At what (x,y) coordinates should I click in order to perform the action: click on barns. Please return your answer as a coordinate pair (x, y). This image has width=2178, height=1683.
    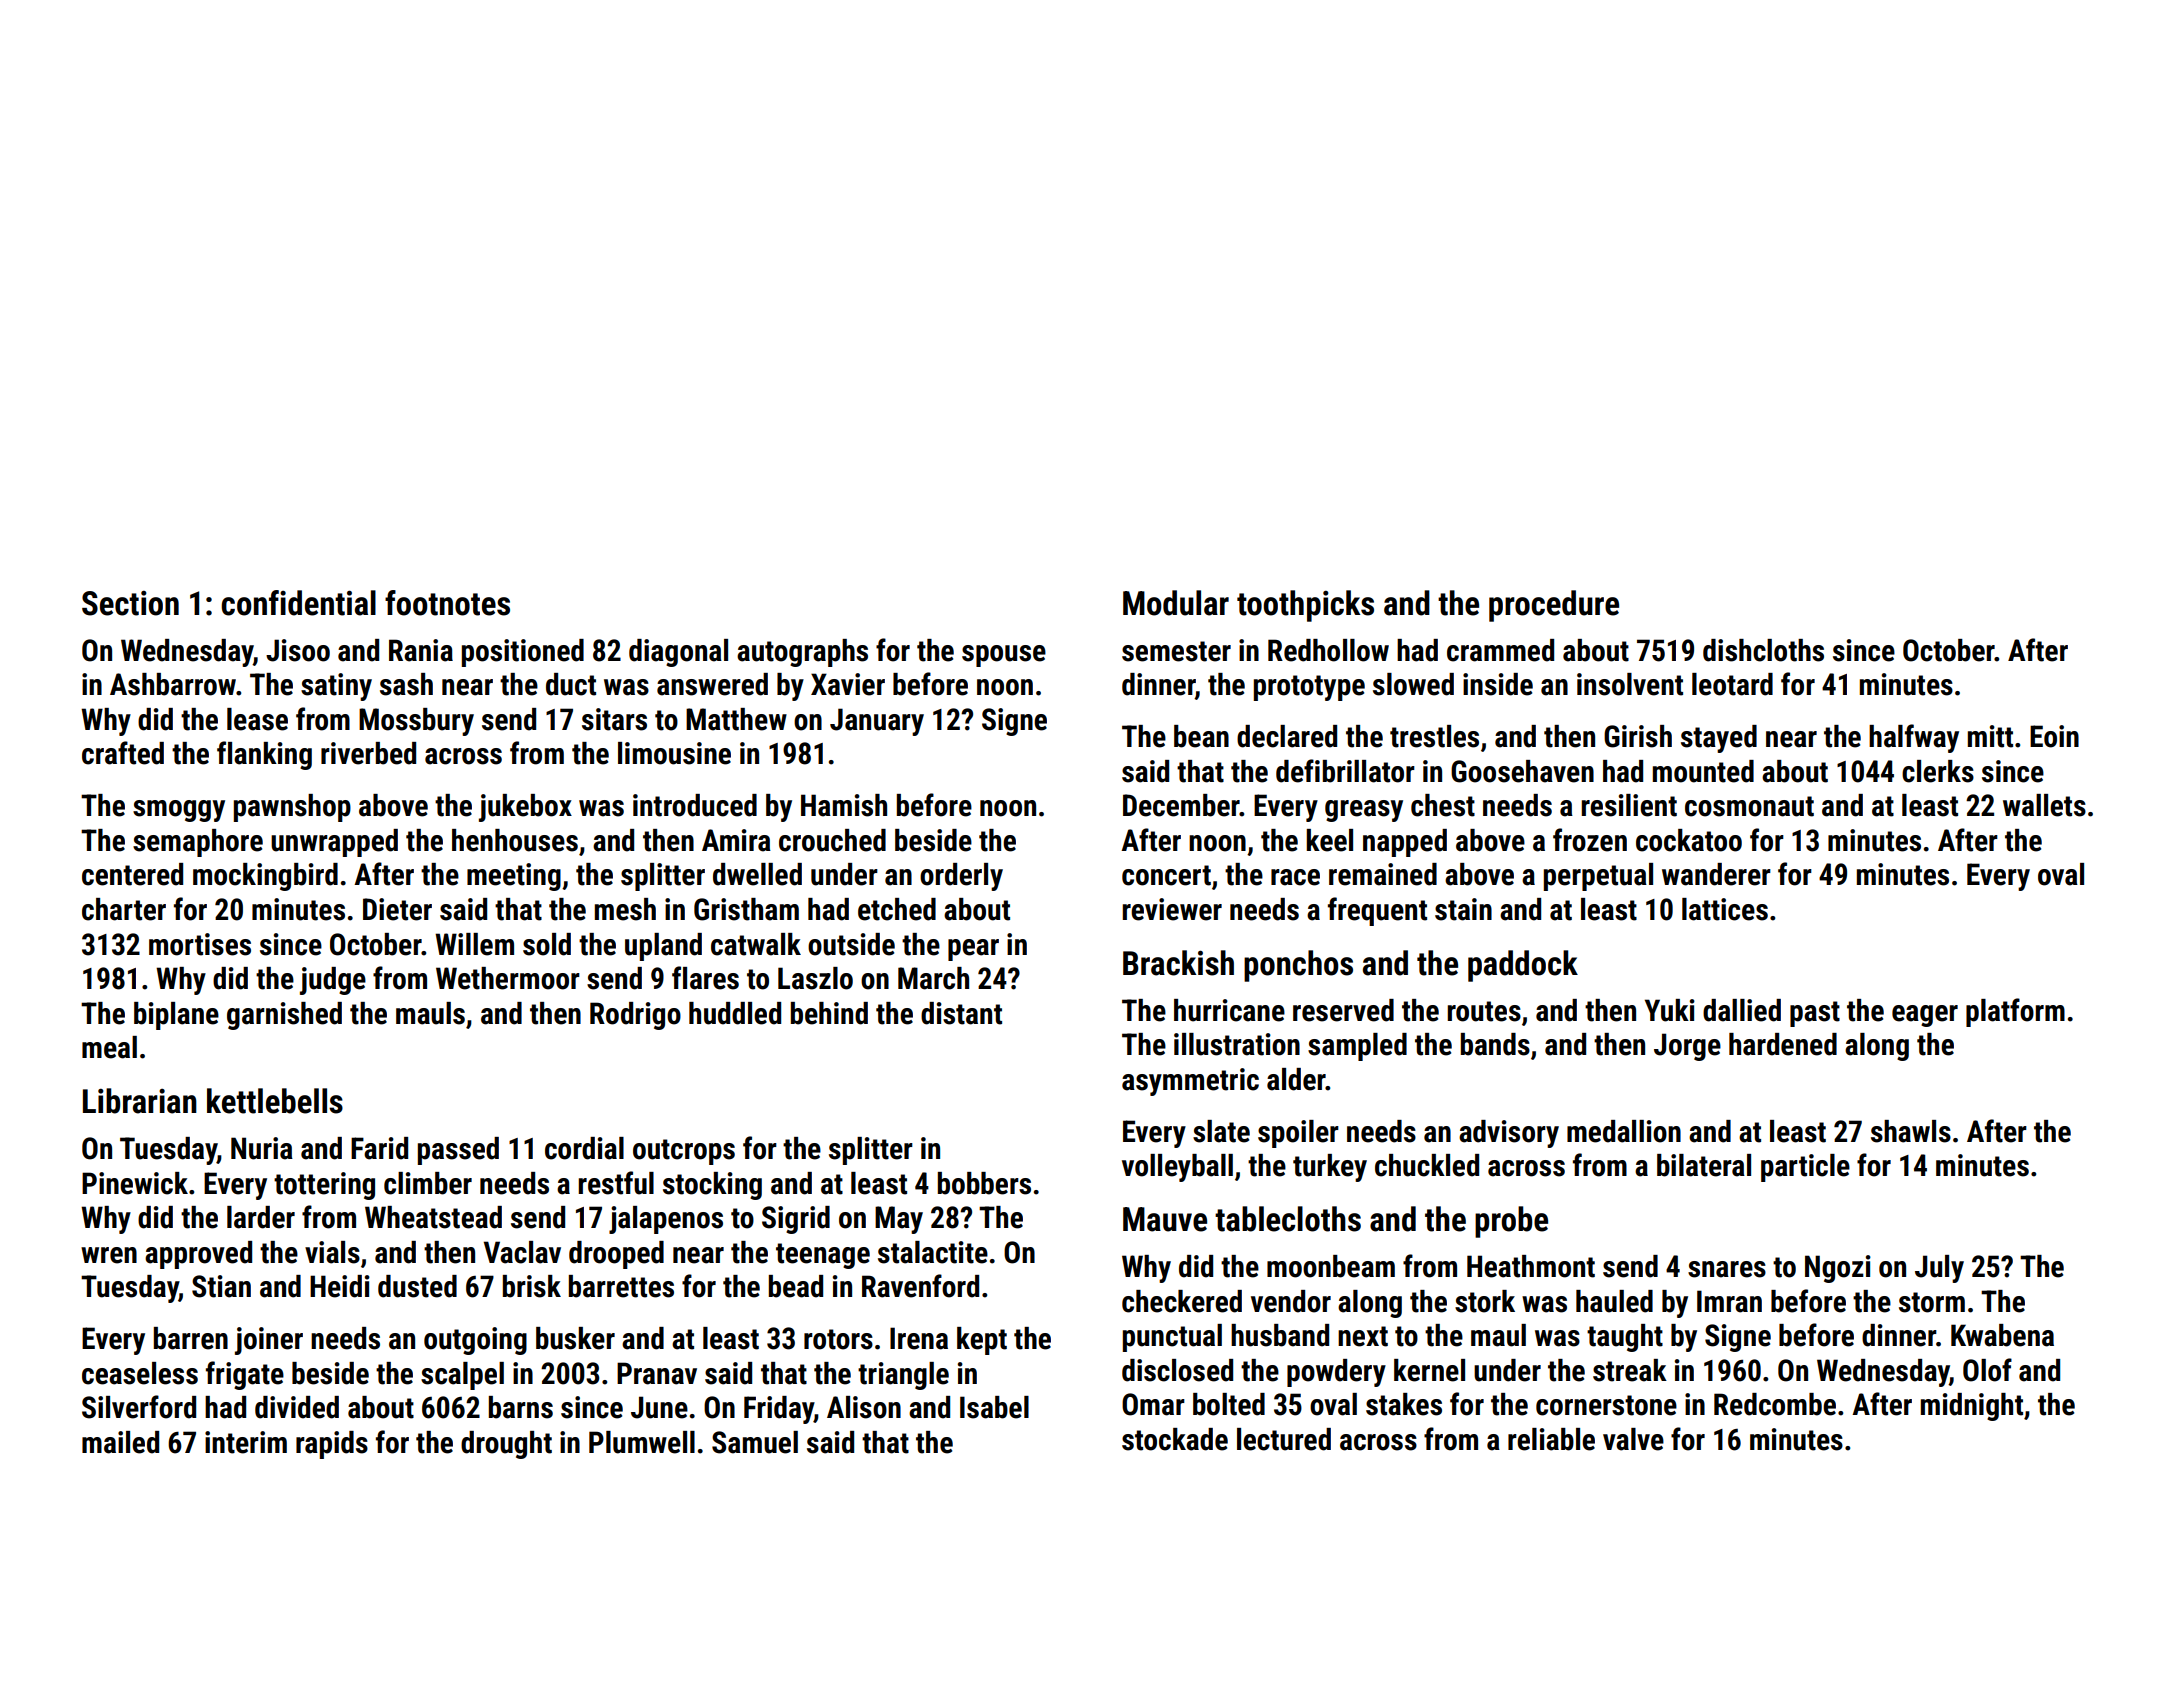
    Looking at the image, I should click on (521, 1407).
